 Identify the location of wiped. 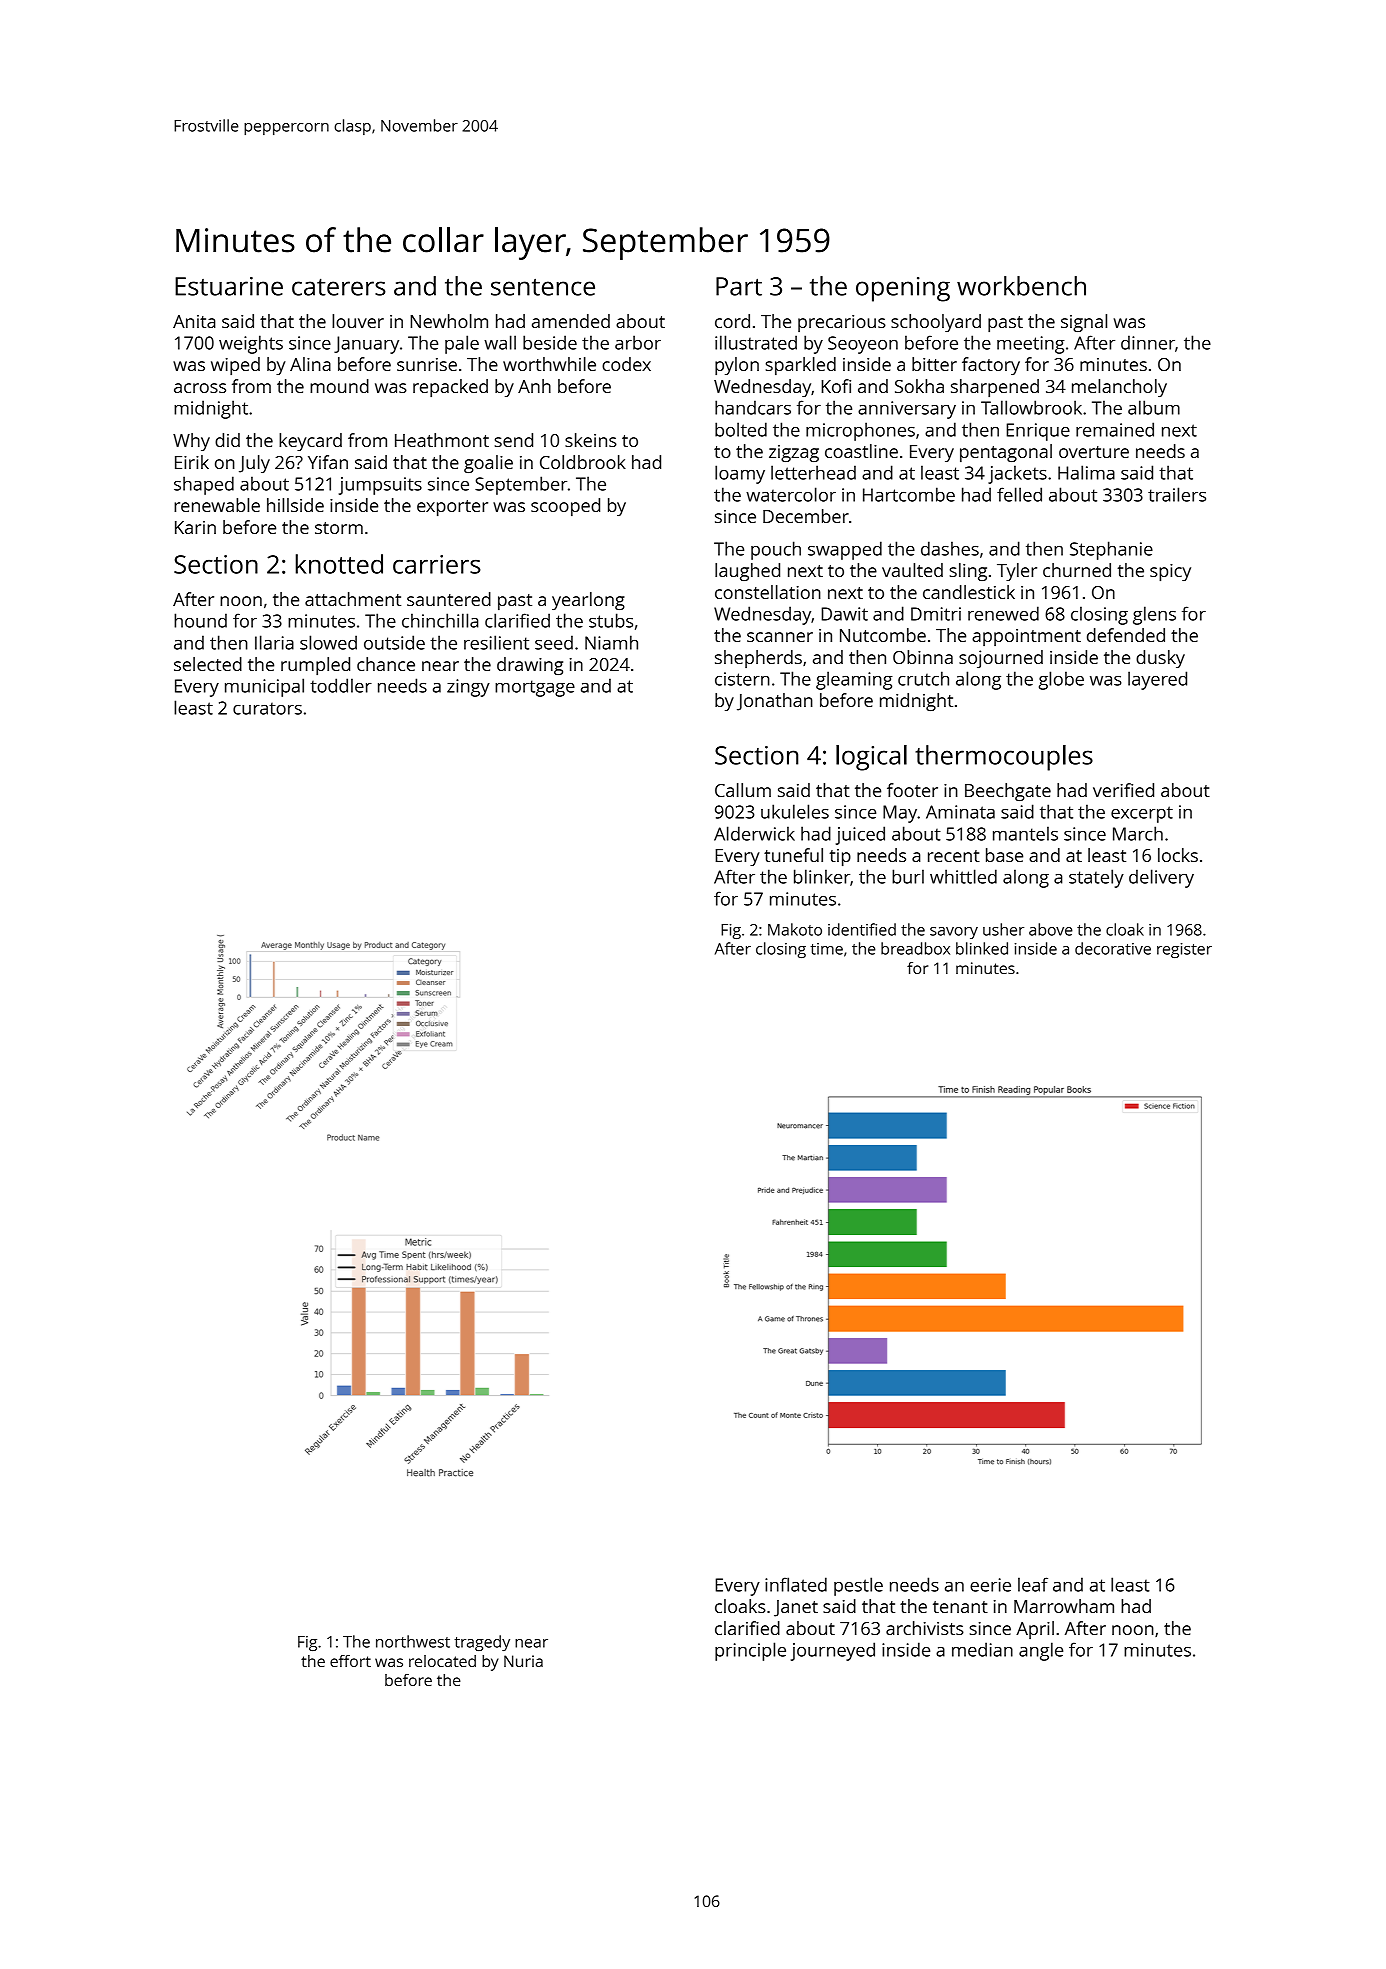
(235, 366).
